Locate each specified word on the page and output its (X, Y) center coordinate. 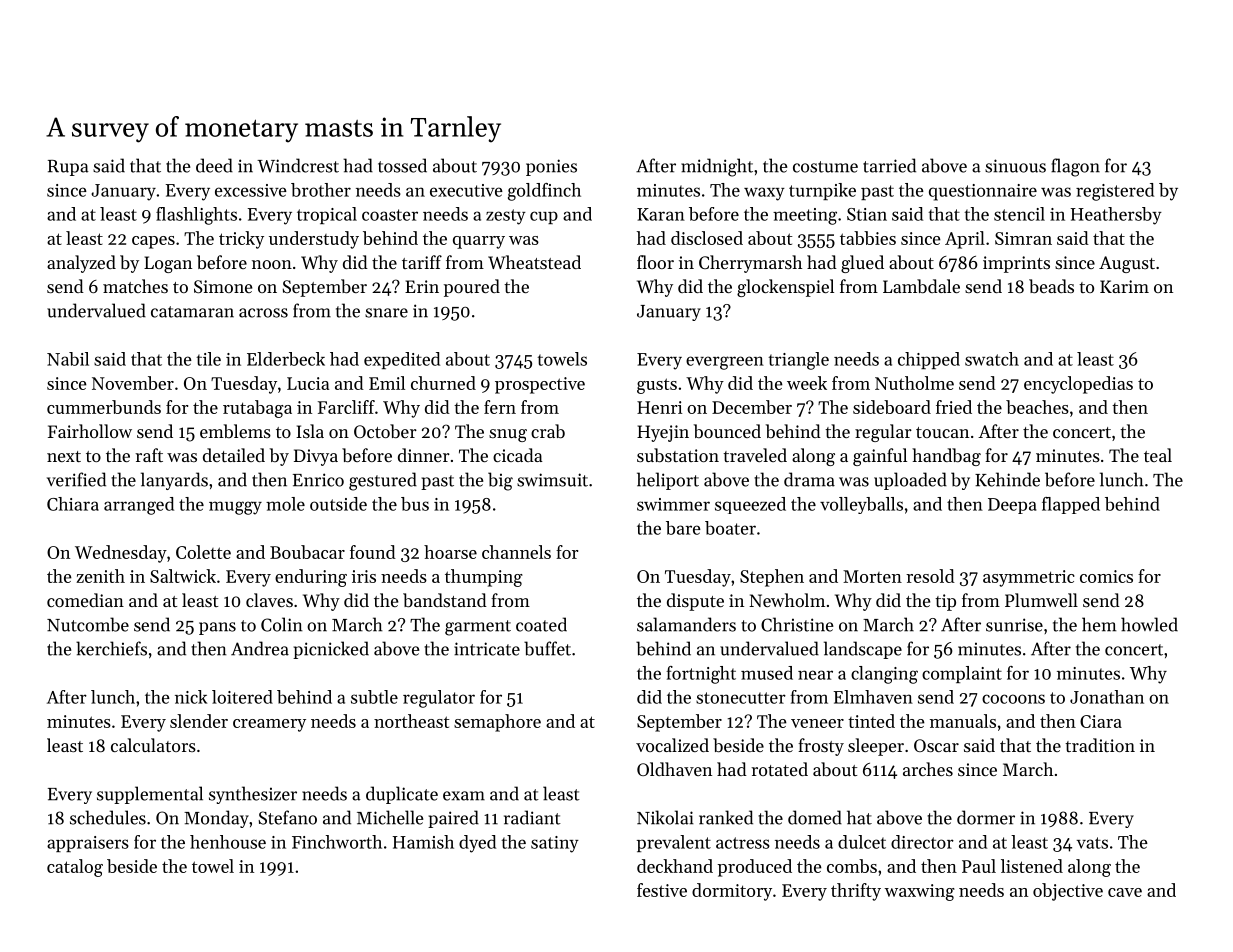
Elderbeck (286, 359)
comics (1106, 576)
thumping (484, 578)
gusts (657, 386)
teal (1158, 455)
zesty (506, 217)
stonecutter (741, 698)
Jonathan (1107, 697)
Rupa (68, 168)
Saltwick (183, 576)
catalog (75, 868)
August (1127, 264)
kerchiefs (111, 648)
